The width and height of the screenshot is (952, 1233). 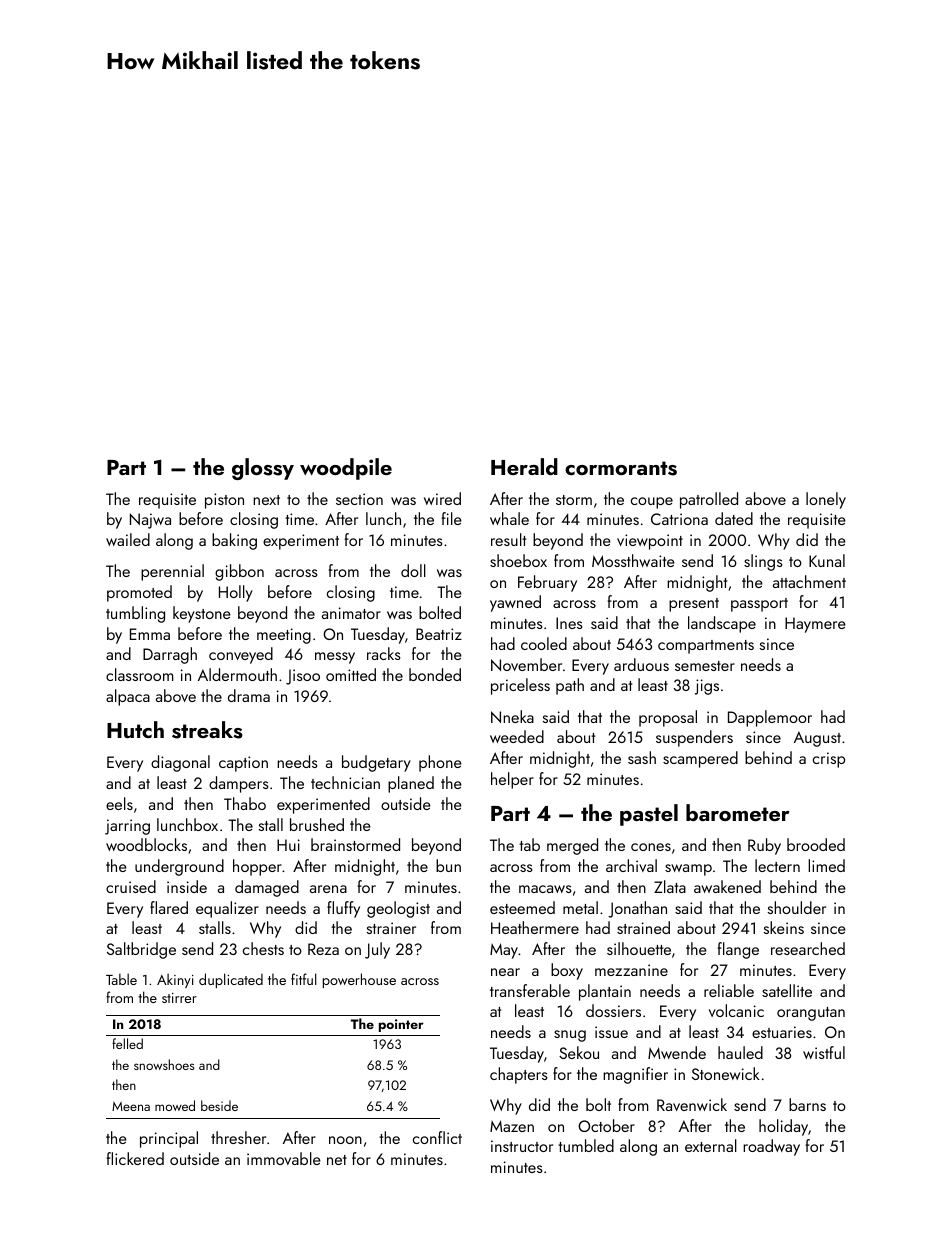 What do you see at coordinates (524, 466) in the screenshot?
I see `Herald` at bounding box center [524, 466].
